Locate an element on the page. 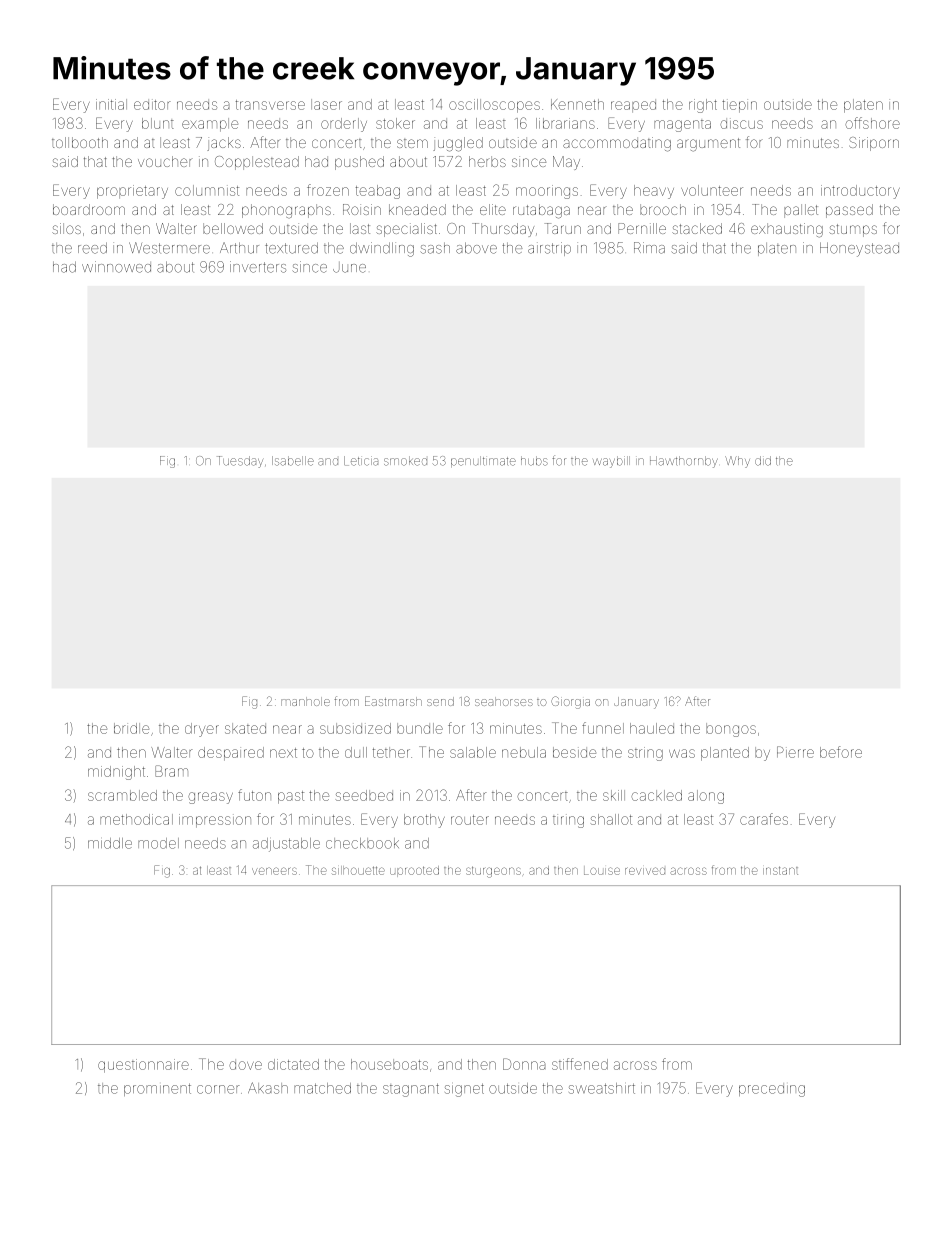  houseboats is located at coordinates (389, 1064).
